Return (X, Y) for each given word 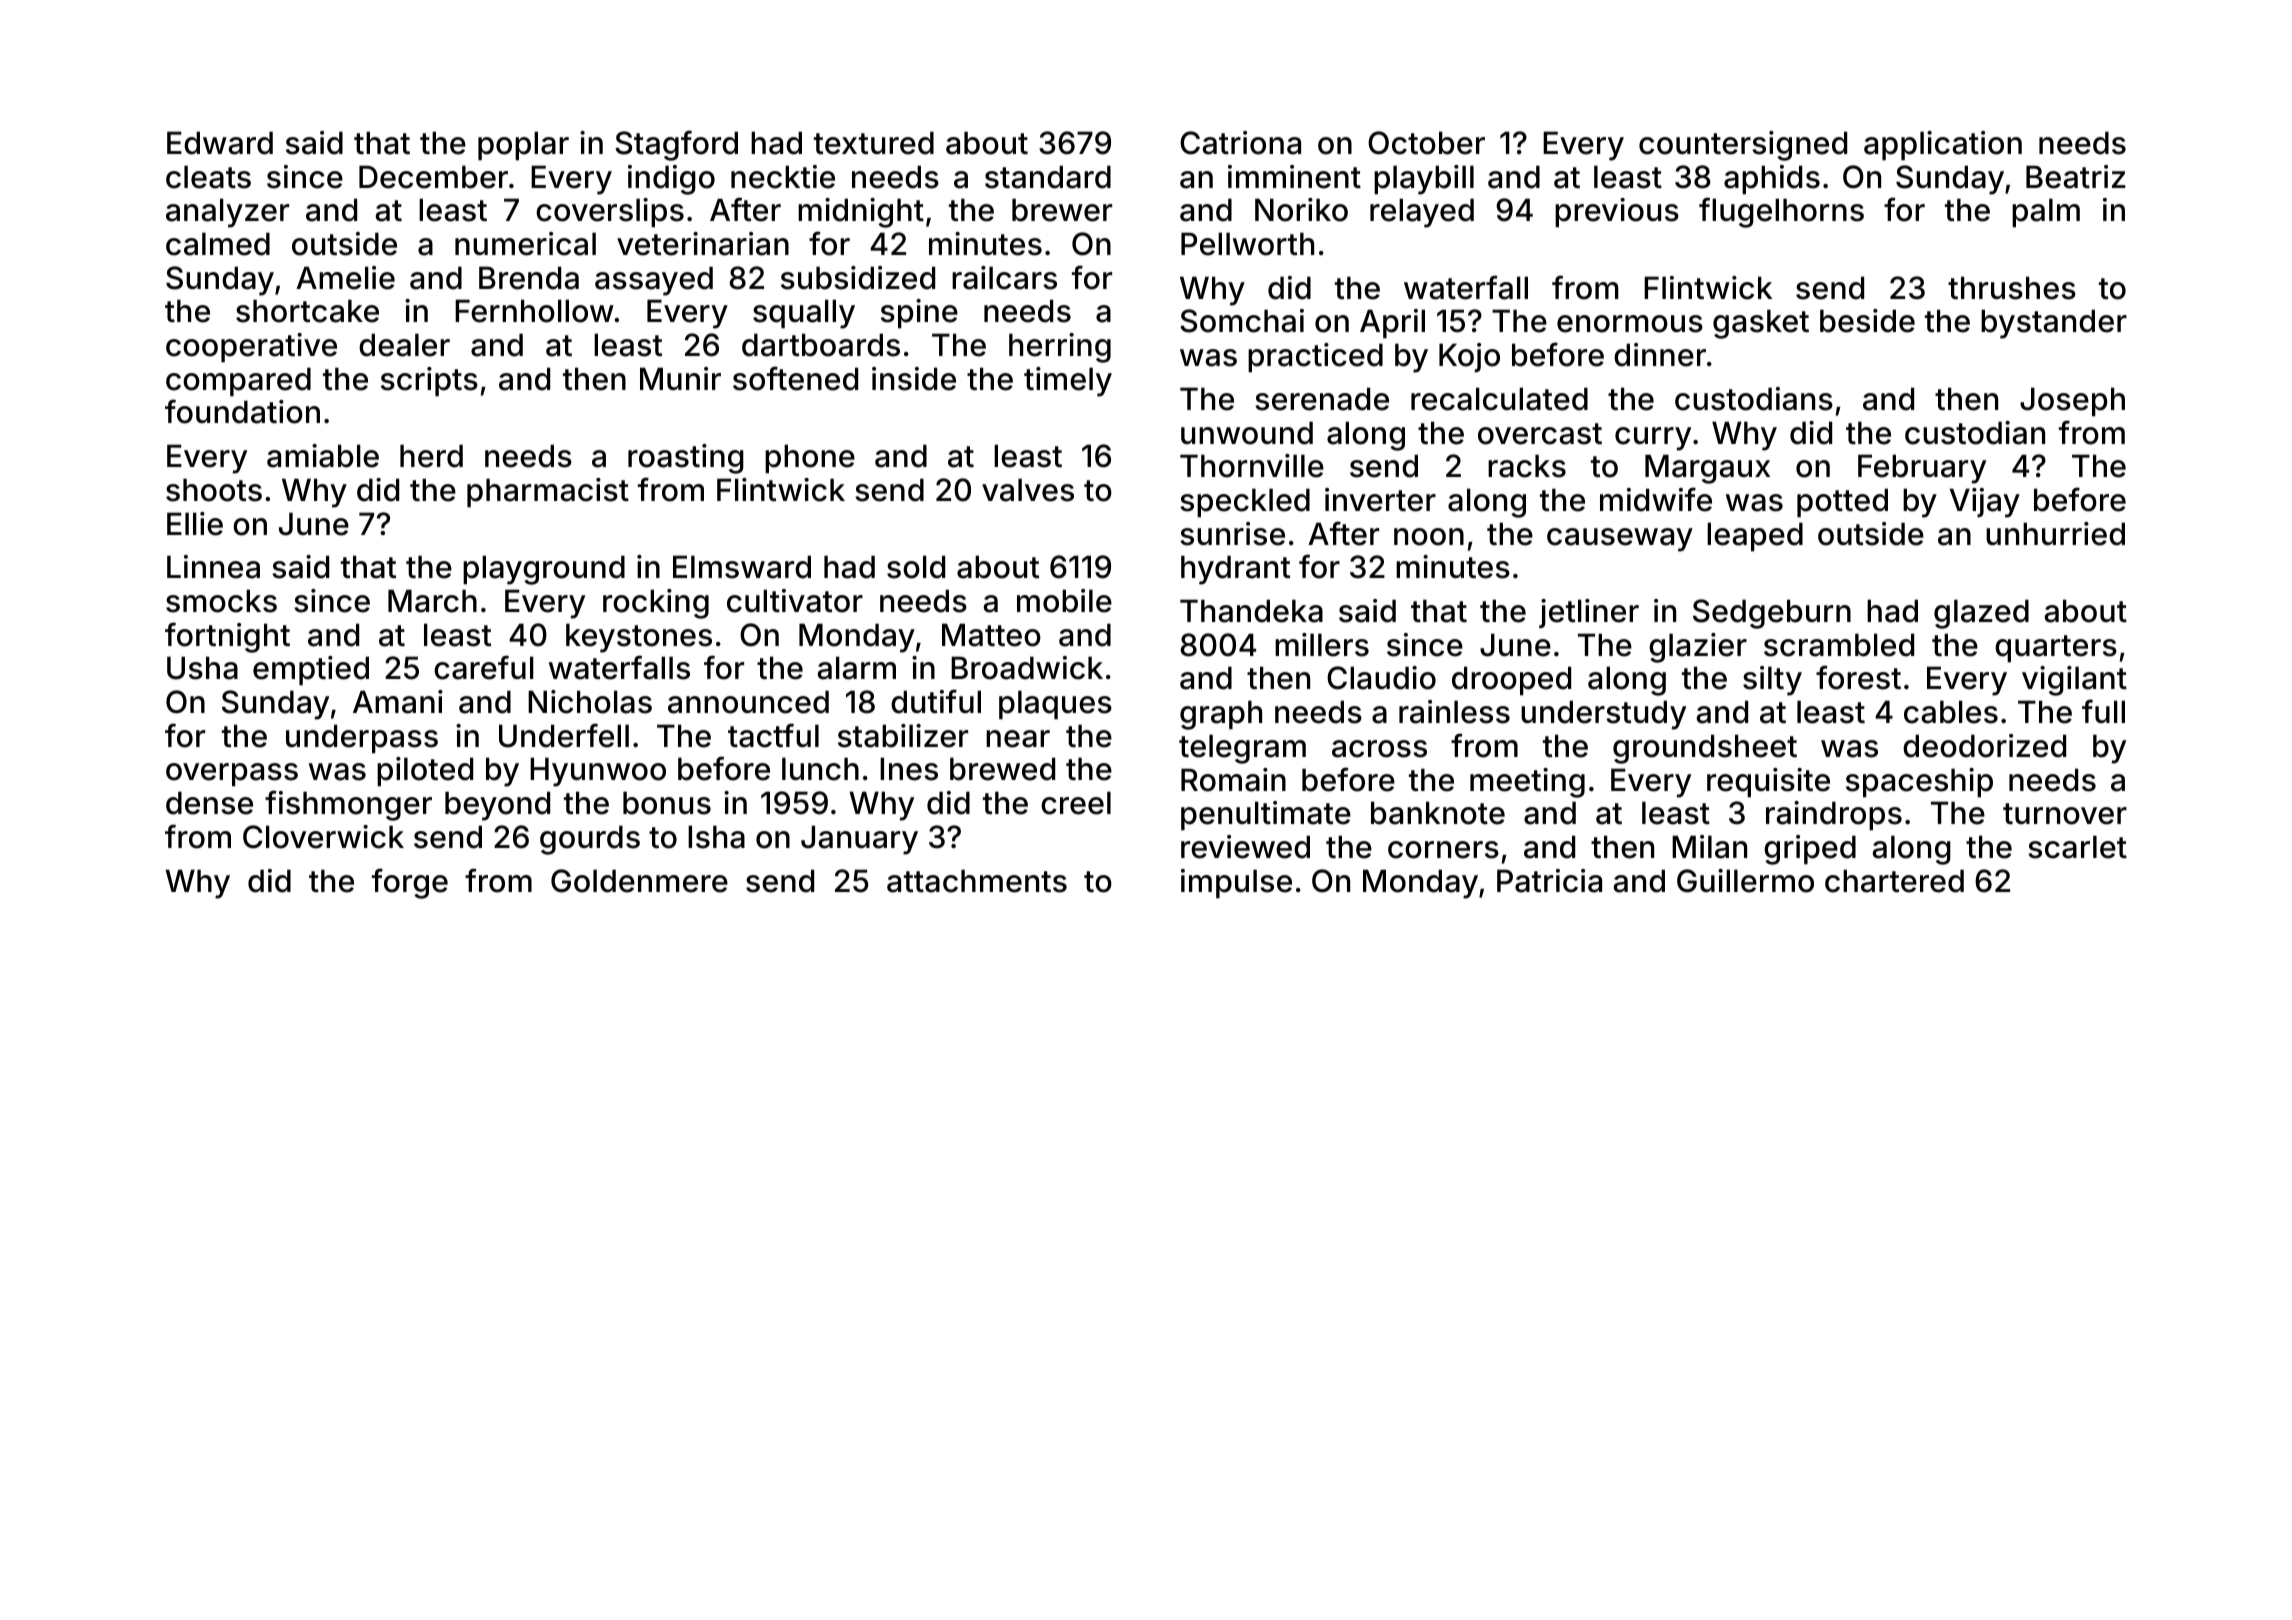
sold (916, 567)
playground (544, 570)
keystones (639, 638)
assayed (654, 281)
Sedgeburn (1772, 614)
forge (410, 883)
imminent (1294, 177)
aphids (1772, 180)
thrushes (2012, 288)
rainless (1454, 712)
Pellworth (1247, 244)
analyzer (227, 213)
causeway (1620, 540)
